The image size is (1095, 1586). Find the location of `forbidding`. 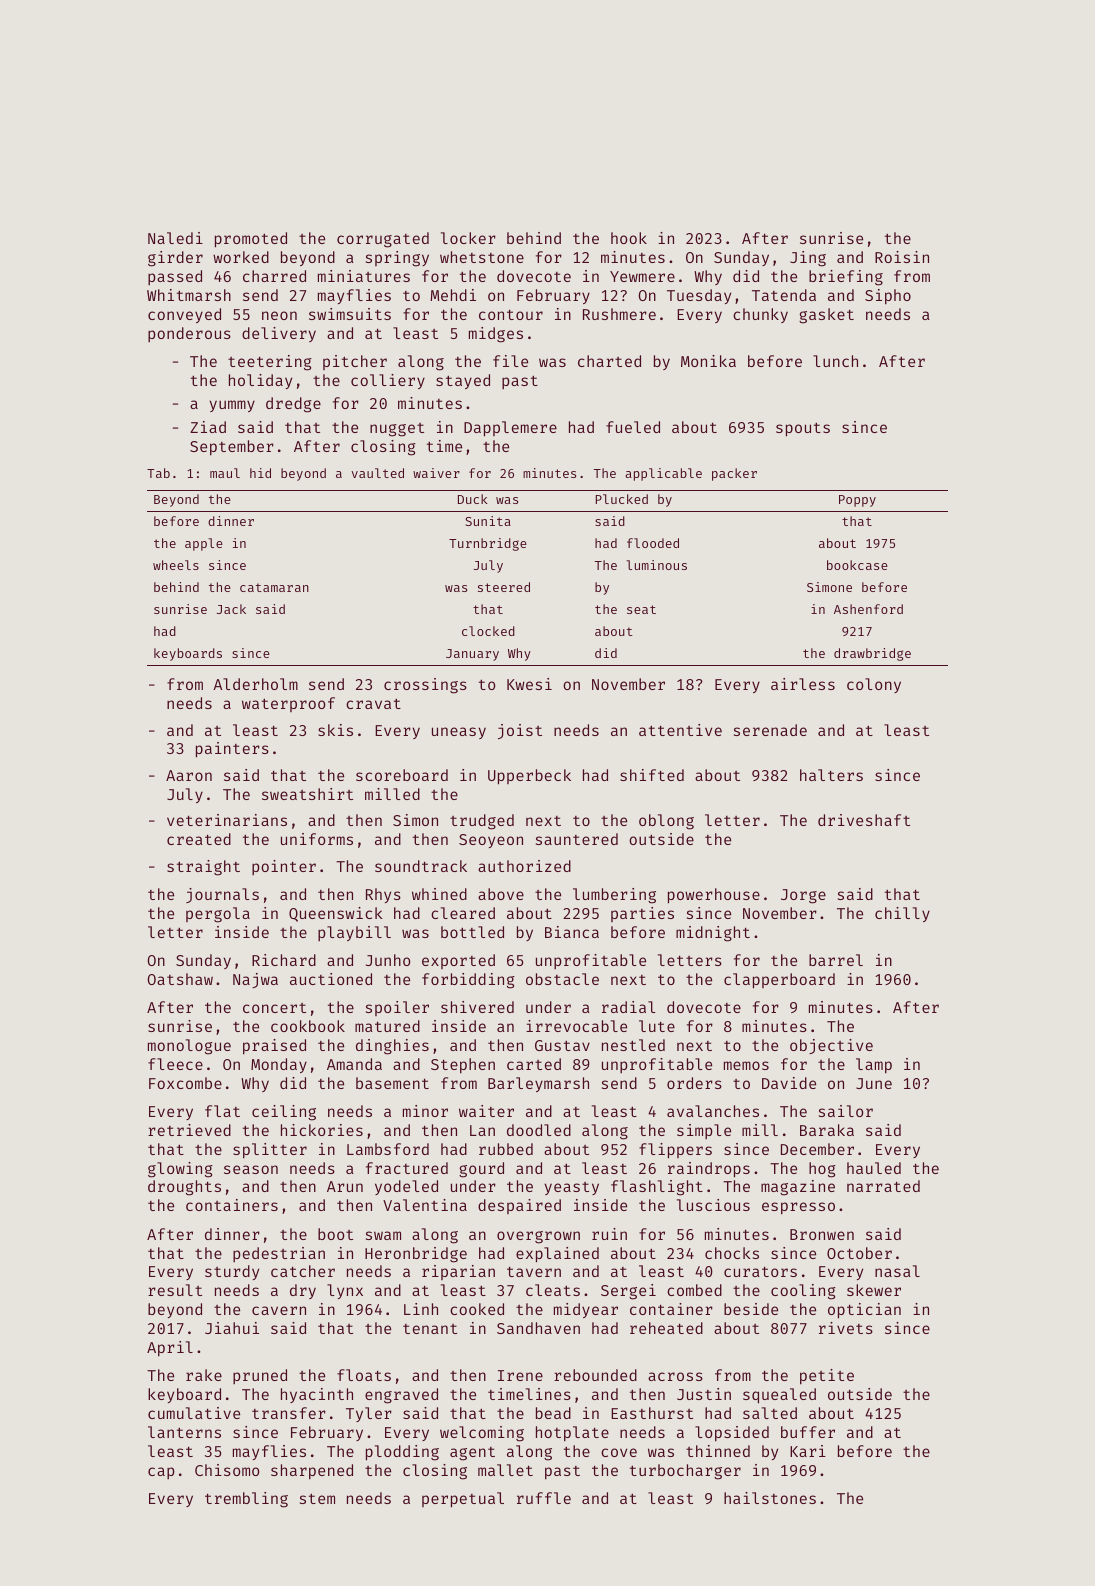

forbidding is located at coordinates (468, 981).
